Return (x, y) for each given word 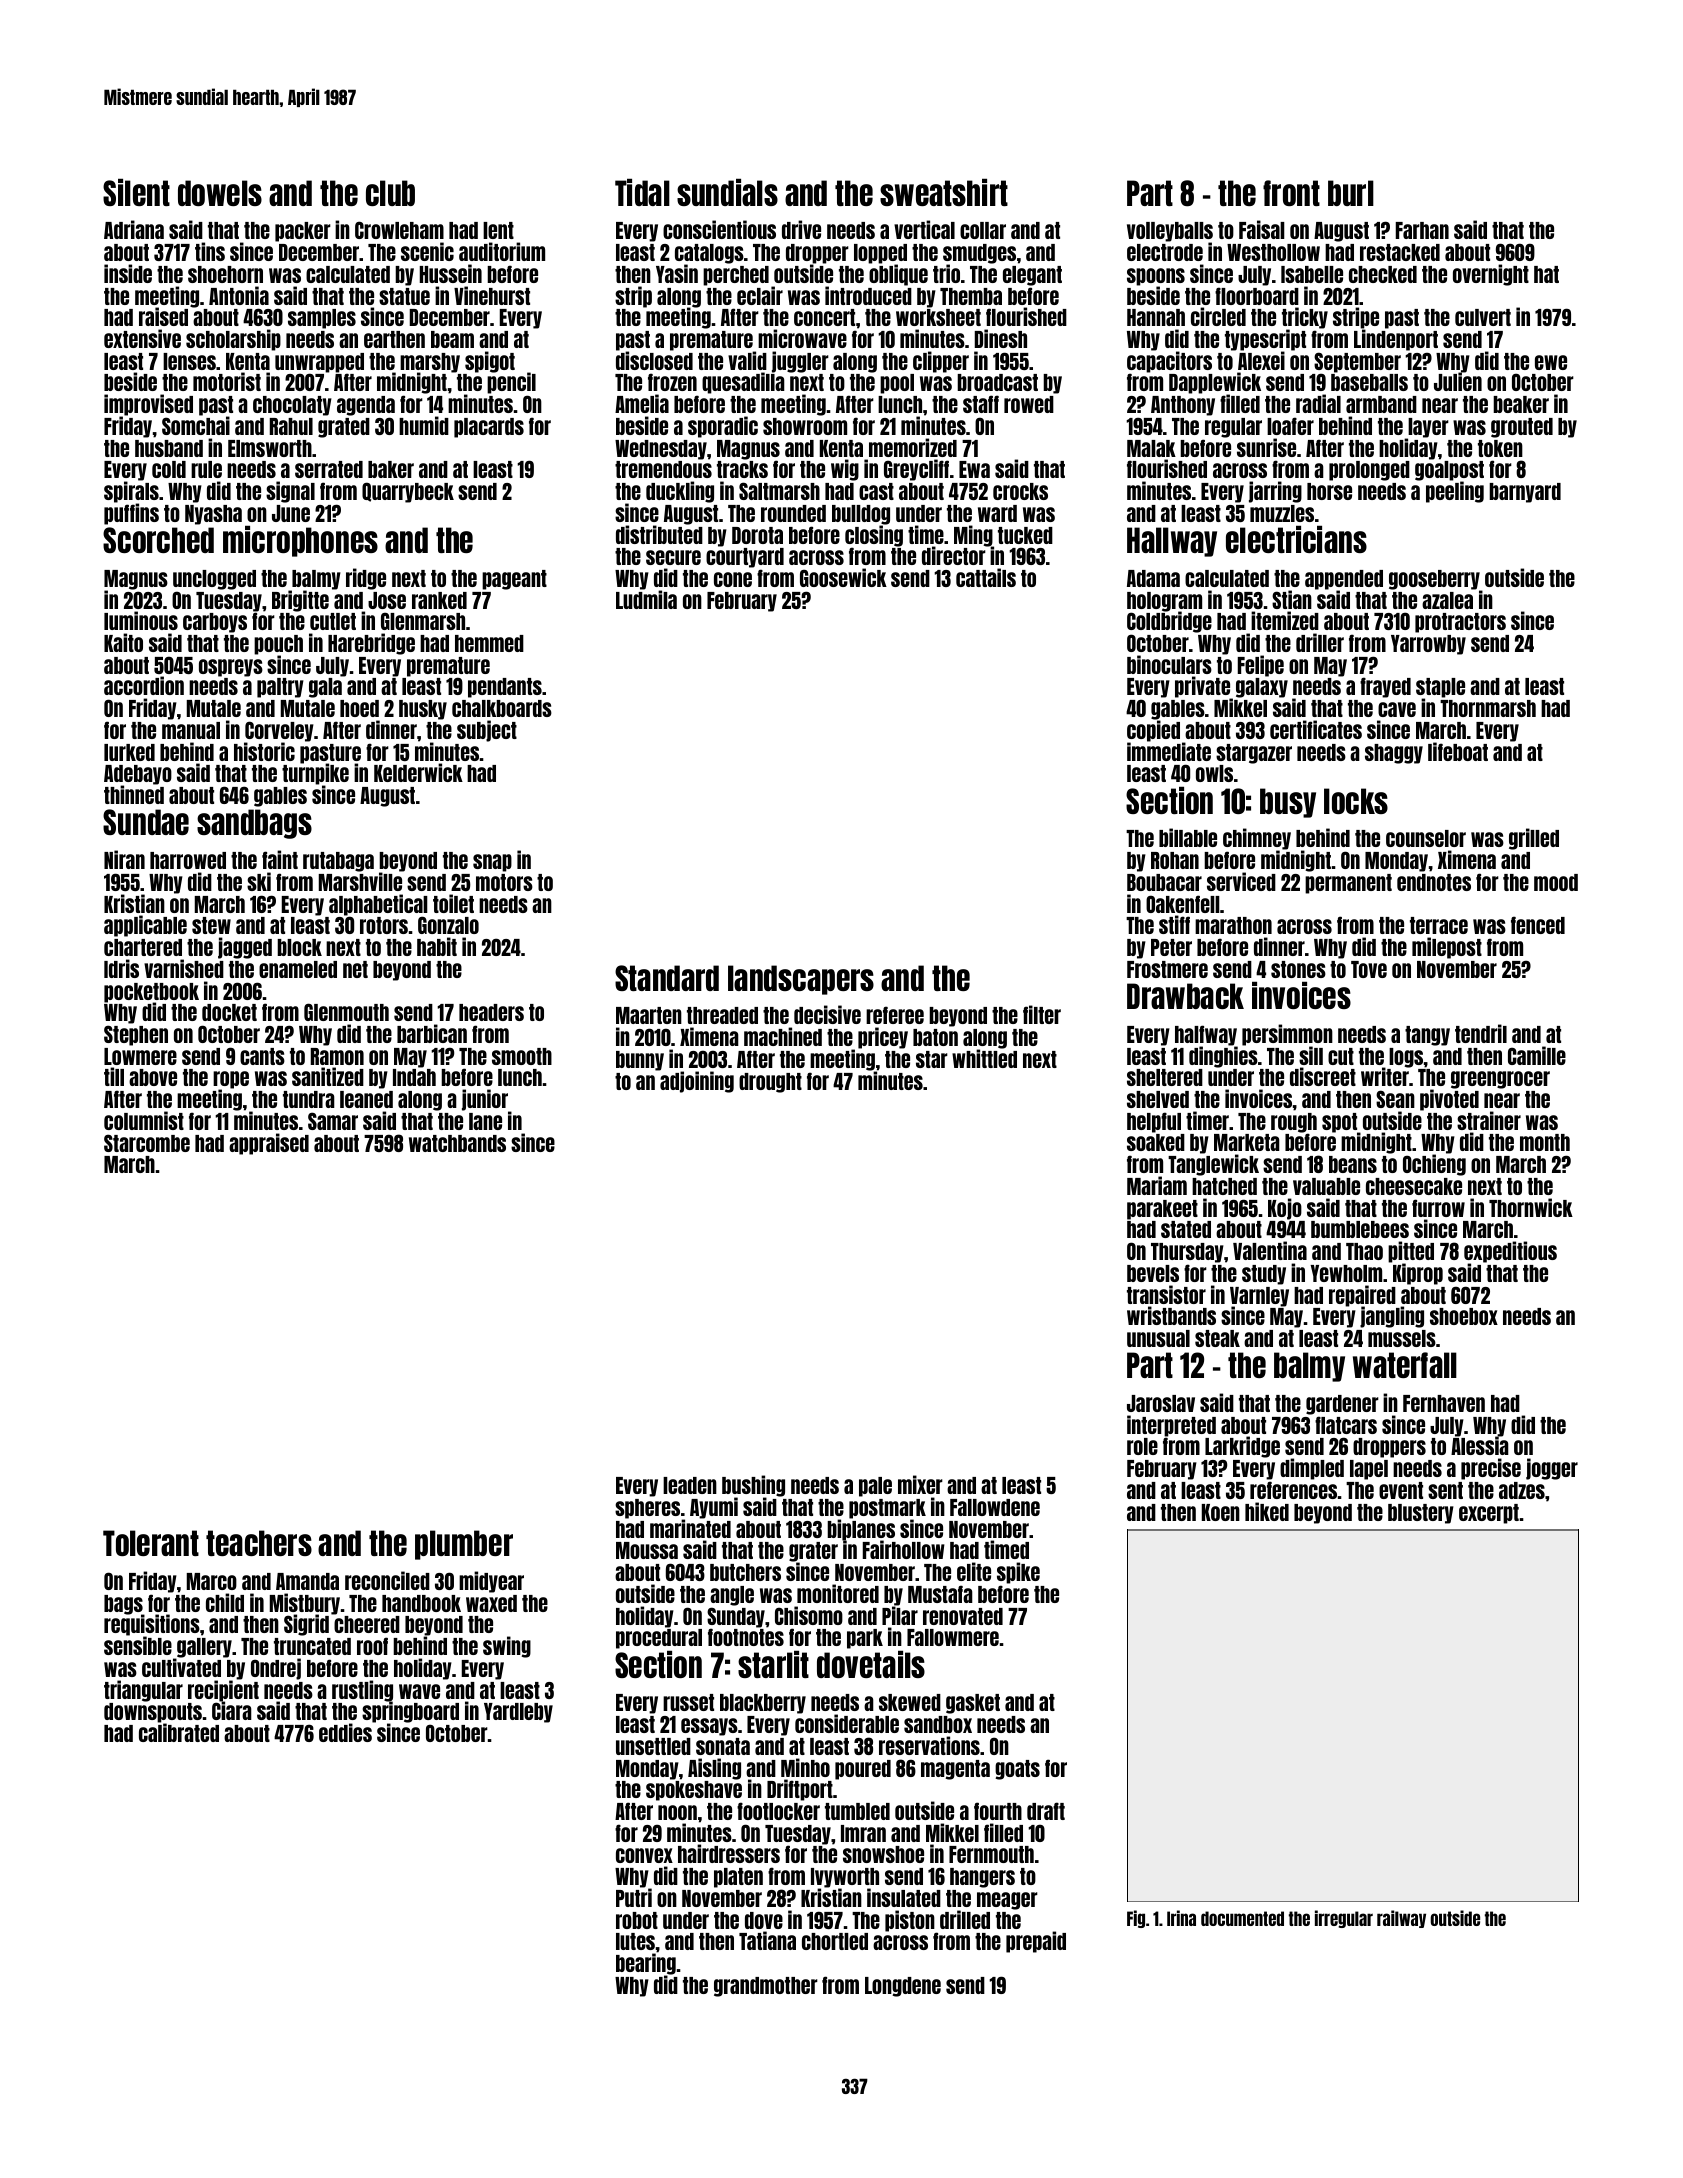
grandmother (766, 1987)
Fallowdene (995, 1507)
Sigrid (306, 1625)
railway (1401, 1919)
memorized (913, 447)
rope (231, 1080)
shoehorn (225, 274)
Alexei (1261, 360)
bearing (646, 1965)
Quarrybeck (408, 492)
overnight (1491, 275)
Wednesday (661, 450)
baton (935, 1037)
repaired (1362, 1296)
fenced (1538, 925)
